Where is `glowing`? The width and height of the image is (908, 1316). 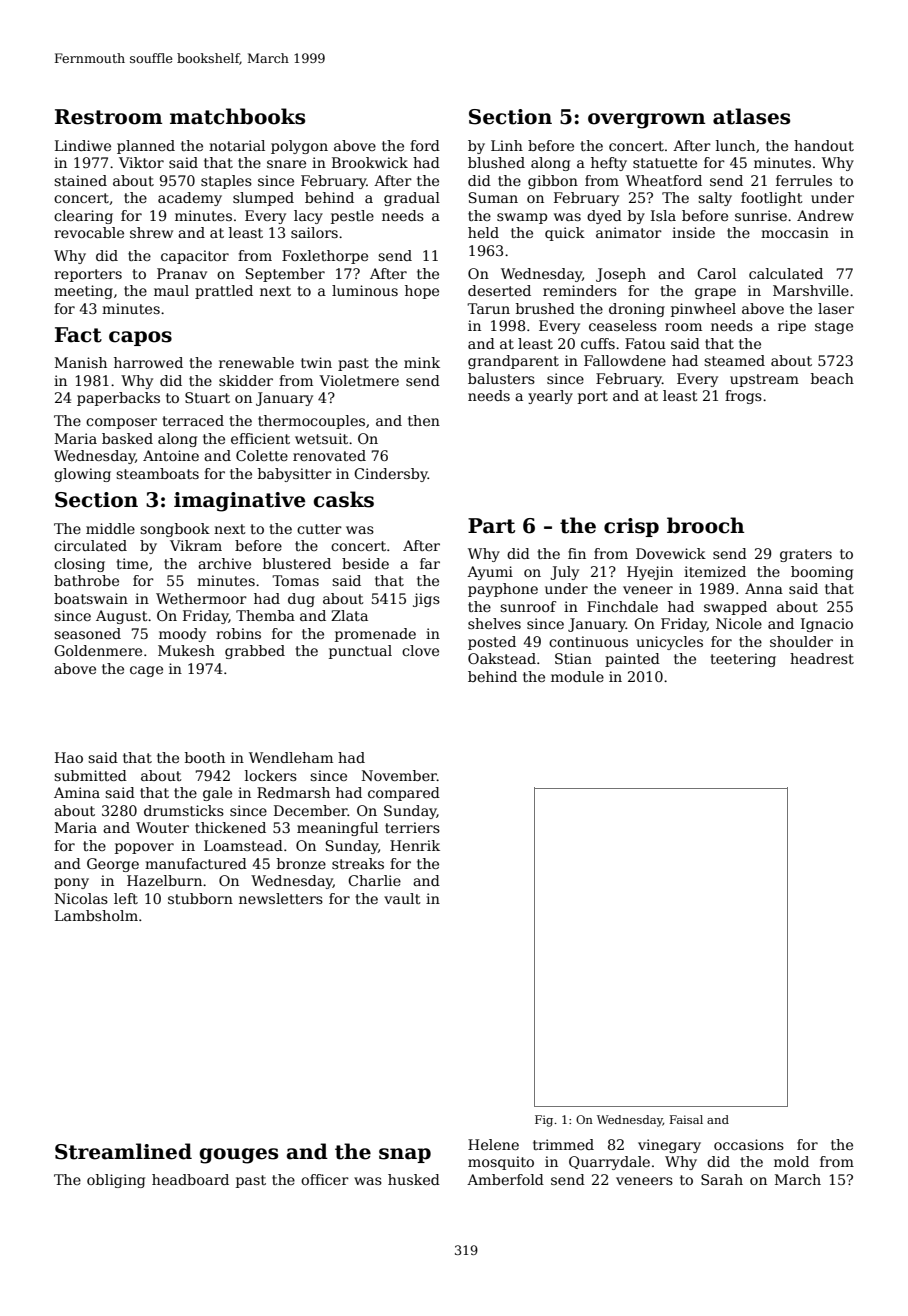 glowing is located at coordinates (82, 475).
